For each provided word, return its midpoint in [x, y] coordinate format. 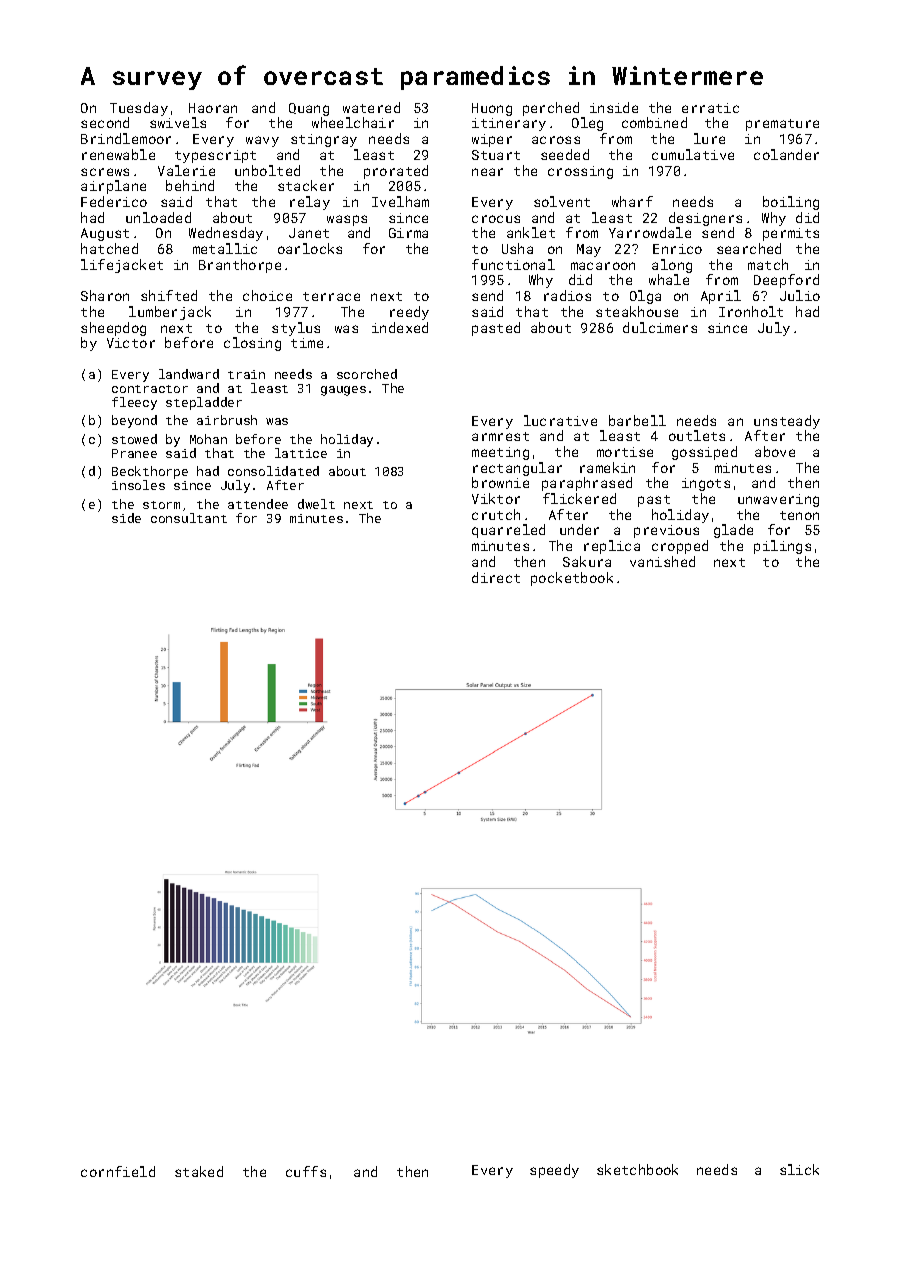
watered [371, 107]
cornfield [118, 1171]
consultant [189, 518]
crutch [496, 514]
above [775, 451]
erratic [710, 108]
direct [496, 577]
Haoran [213, 108]
